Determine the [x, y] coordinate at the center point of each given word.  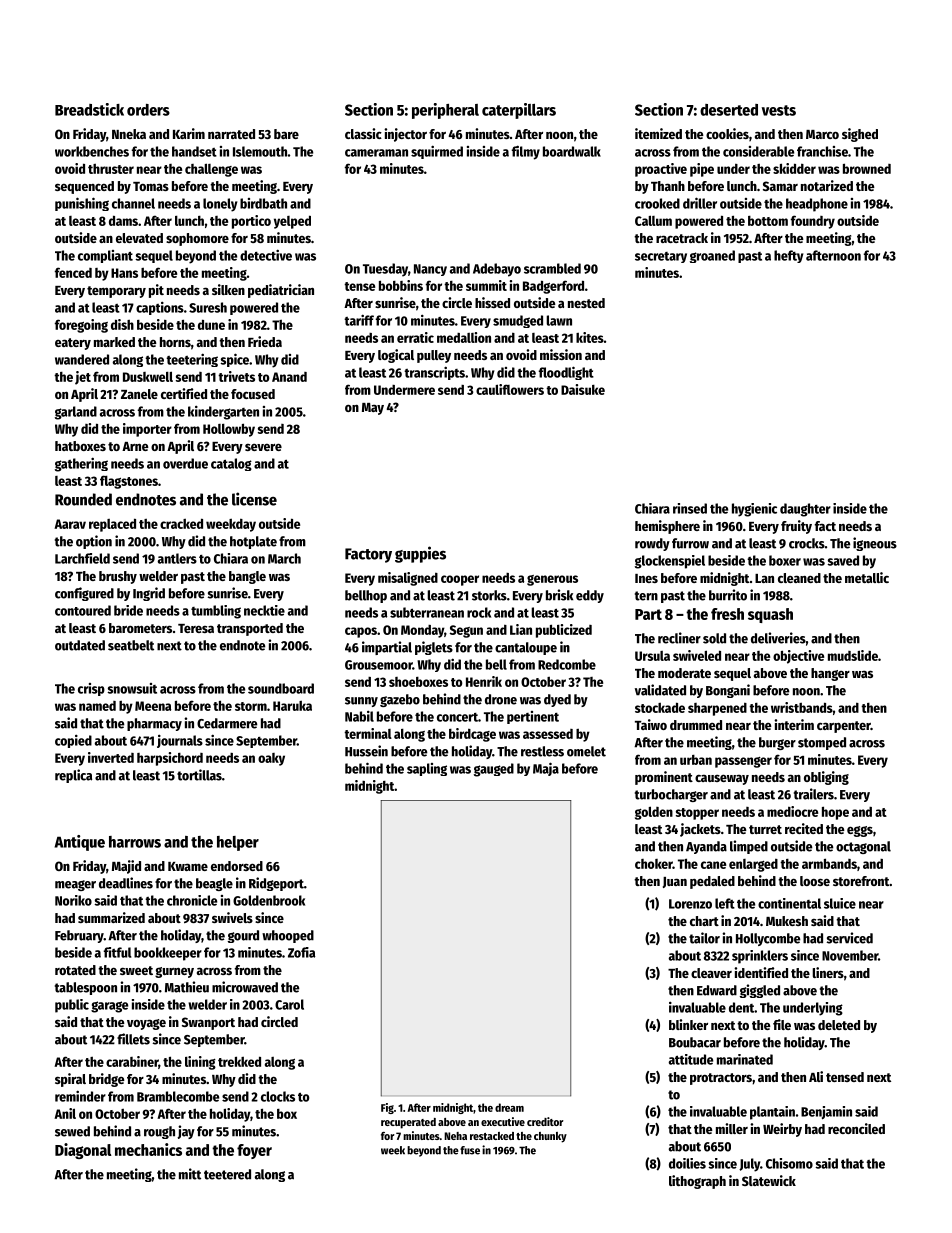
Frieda [265, 341]
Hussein [366, 751]
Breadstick [89, 109]
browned [867, 168]
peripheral [445, 111]
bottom [768, 221]
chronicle [192, 900]
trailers [814, 794]
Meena [153, 706]
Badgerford [553, 287]
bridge [107, 1080]
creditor [545, 1121]
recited [804, 828]
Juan [675, 882]
